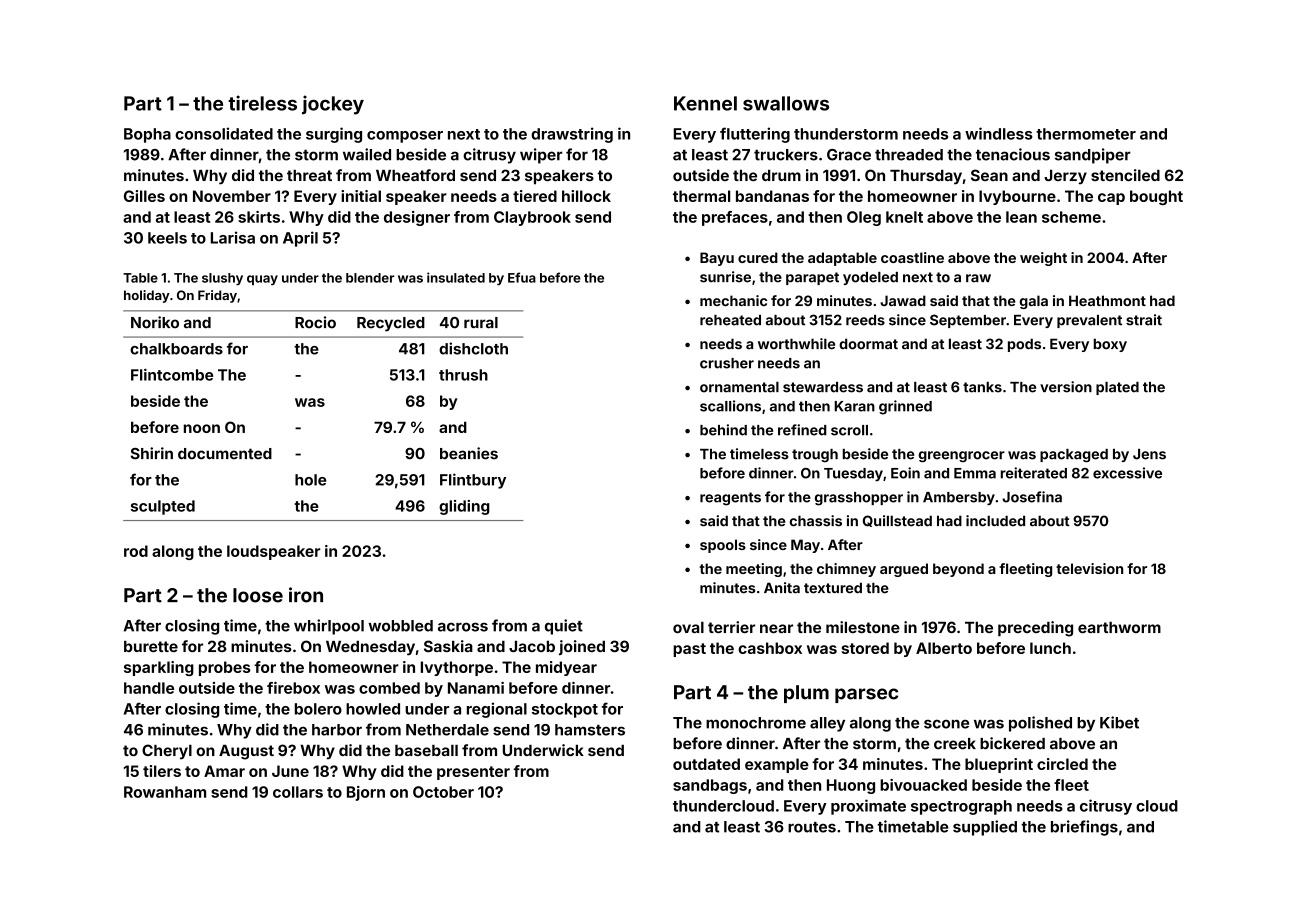  Describe the element at coordinates (225, 668) in the screenshot. I see `probes` at that location.
